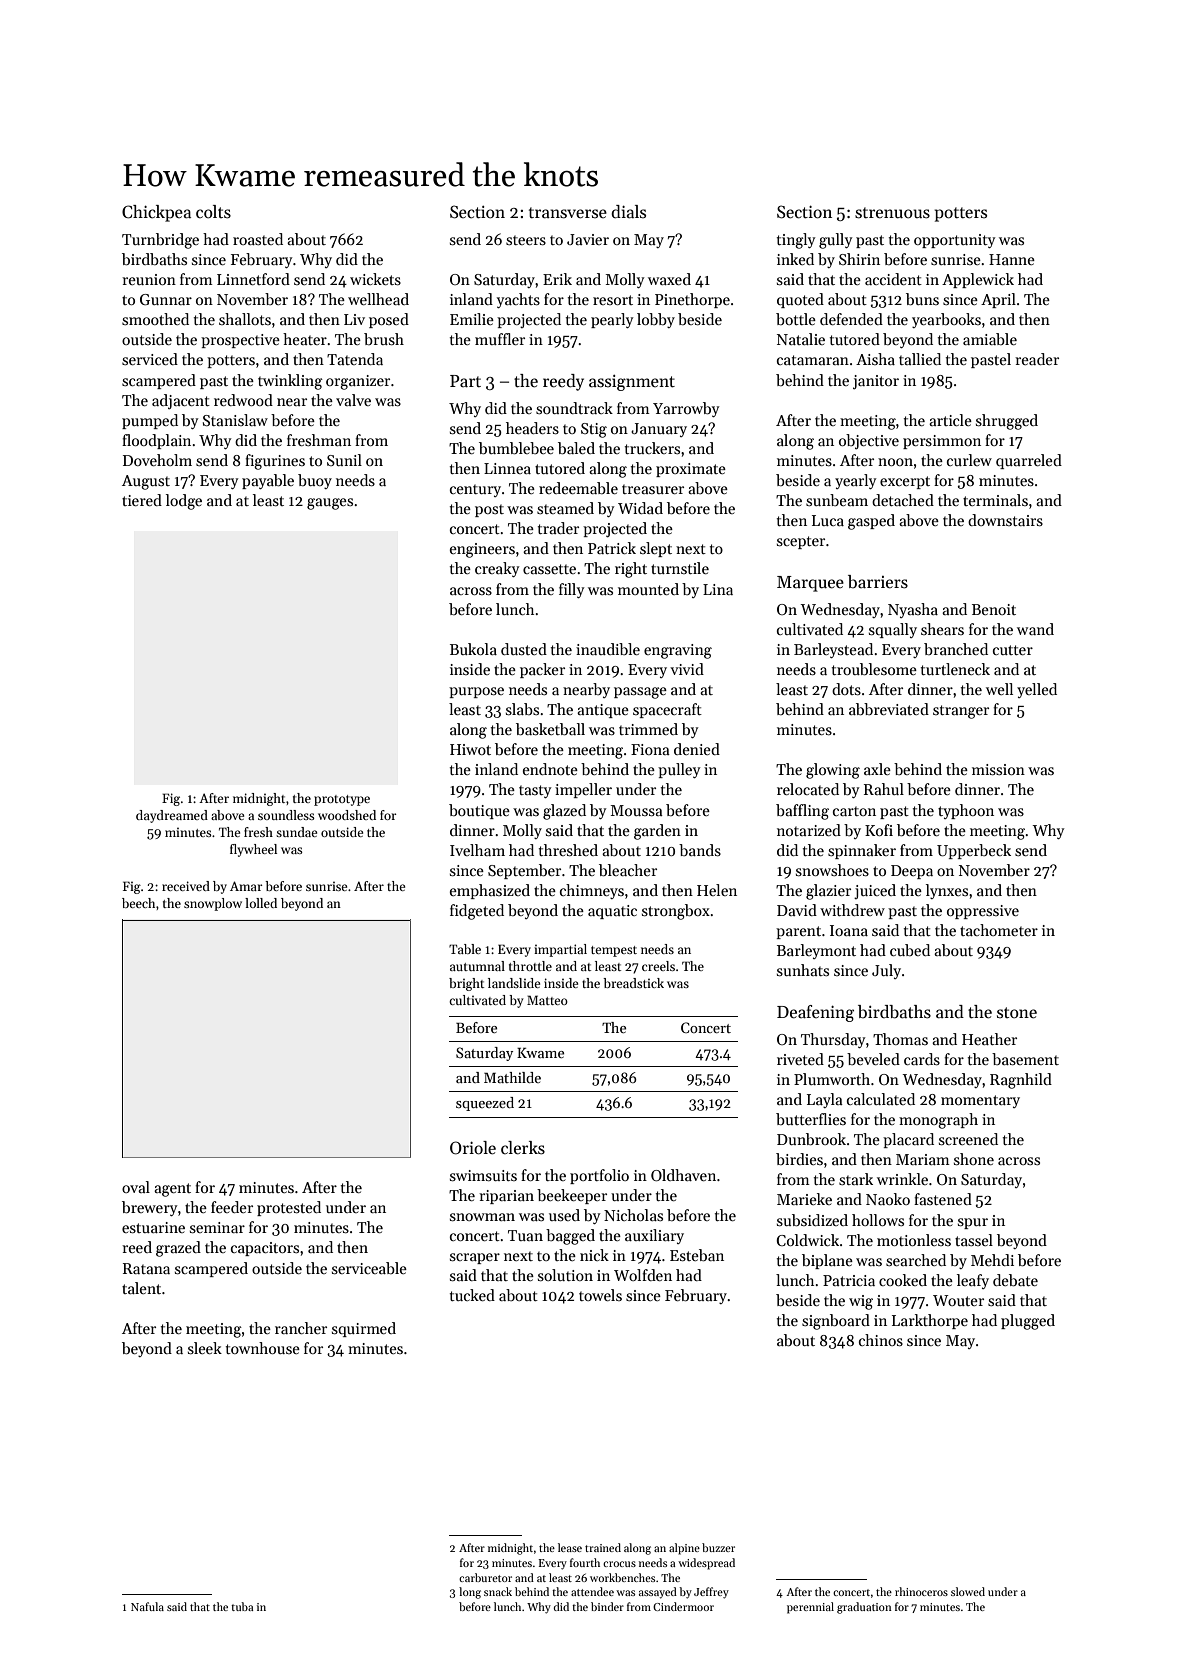 Image resolution: width=1187 pixels, height=1679 pixels. What do you see at coordinates (961, 712) in the page?
I see `stranger` at bounding box center [961, 712].
